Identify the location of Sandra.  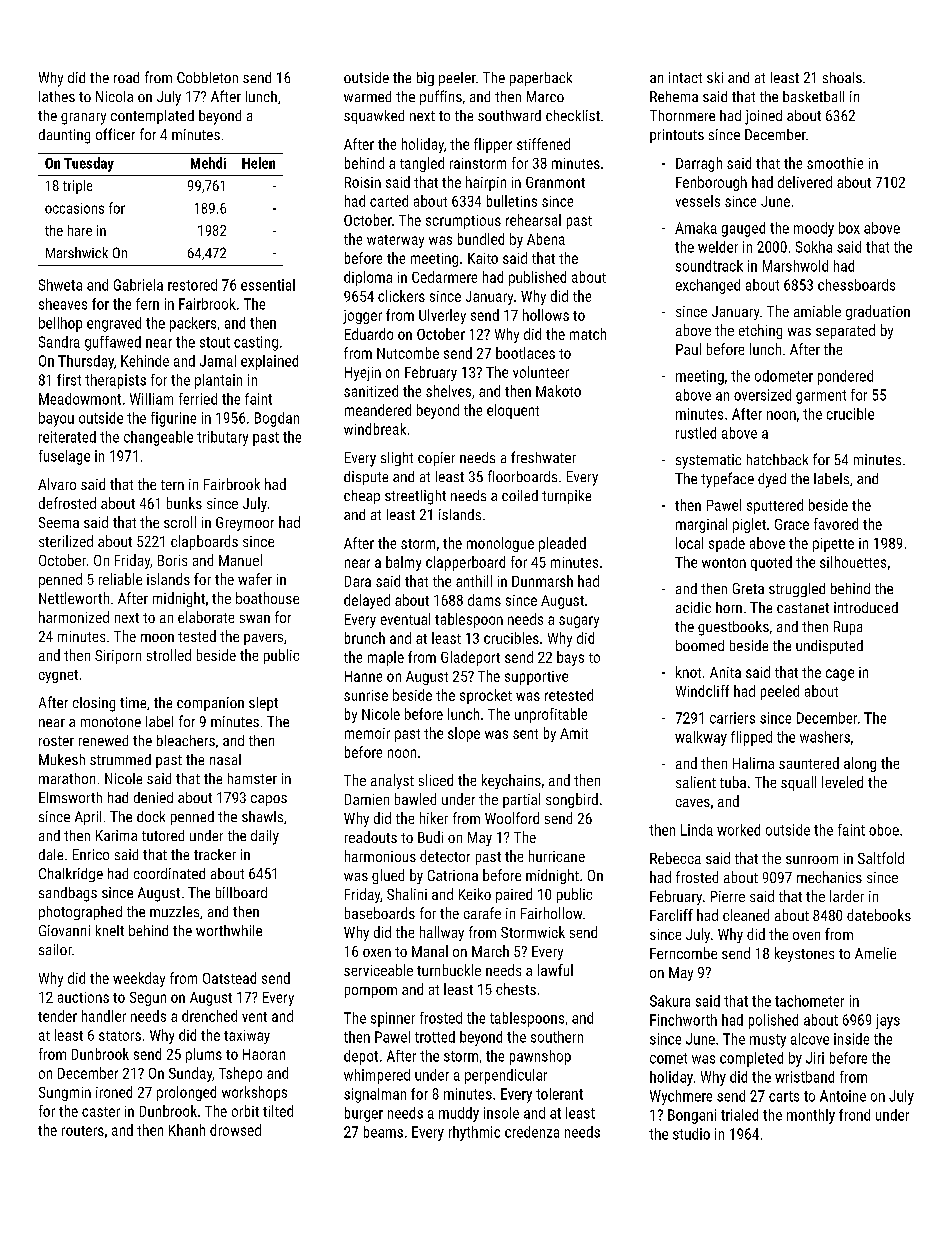
(59, 342).
